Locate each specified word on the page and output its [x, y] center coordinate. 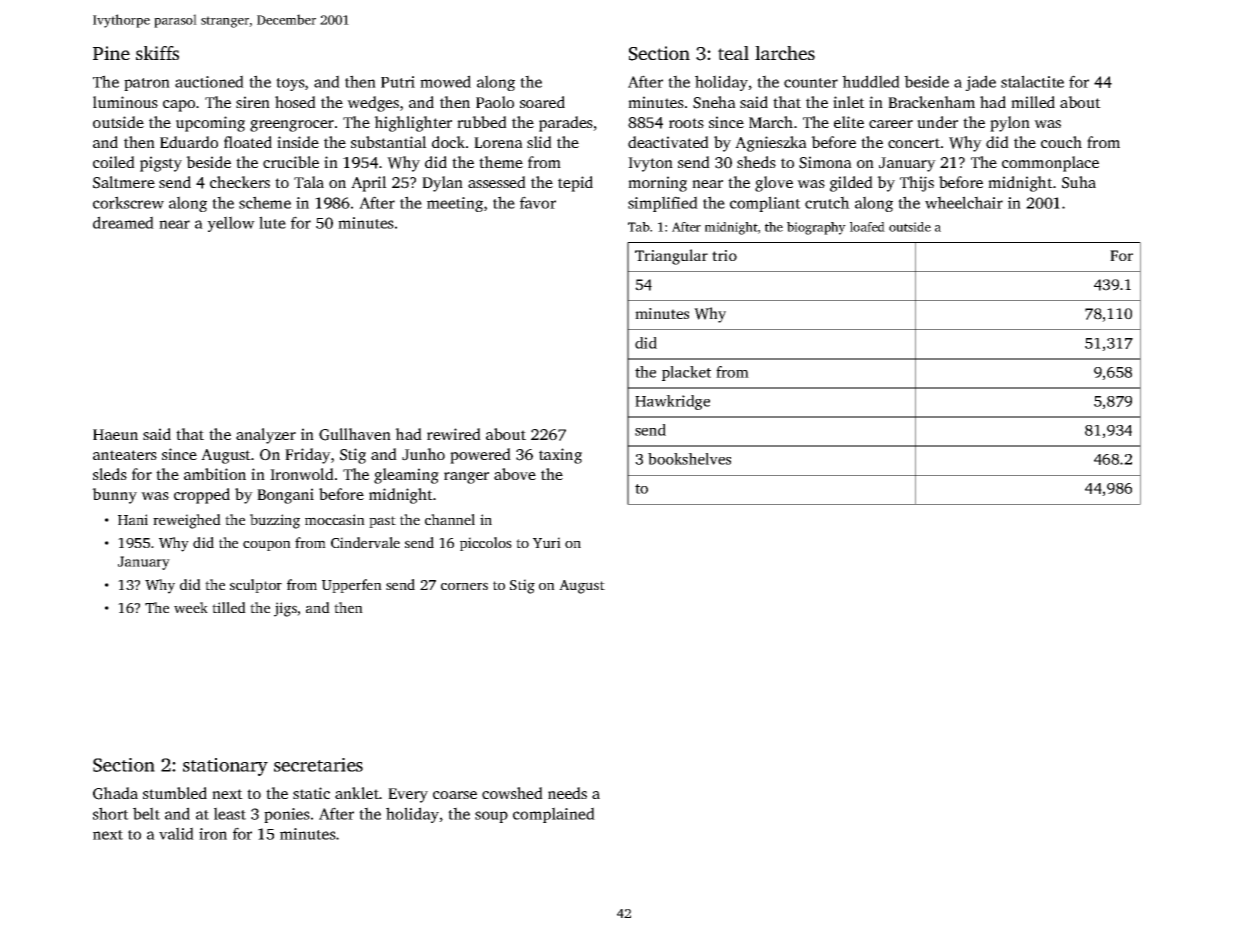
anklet [357, 793]
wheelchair [964, 202]
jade [980, 83]
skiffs [157, 53]
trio [724, 255]
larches [785, 53]
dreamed [123, 222]
